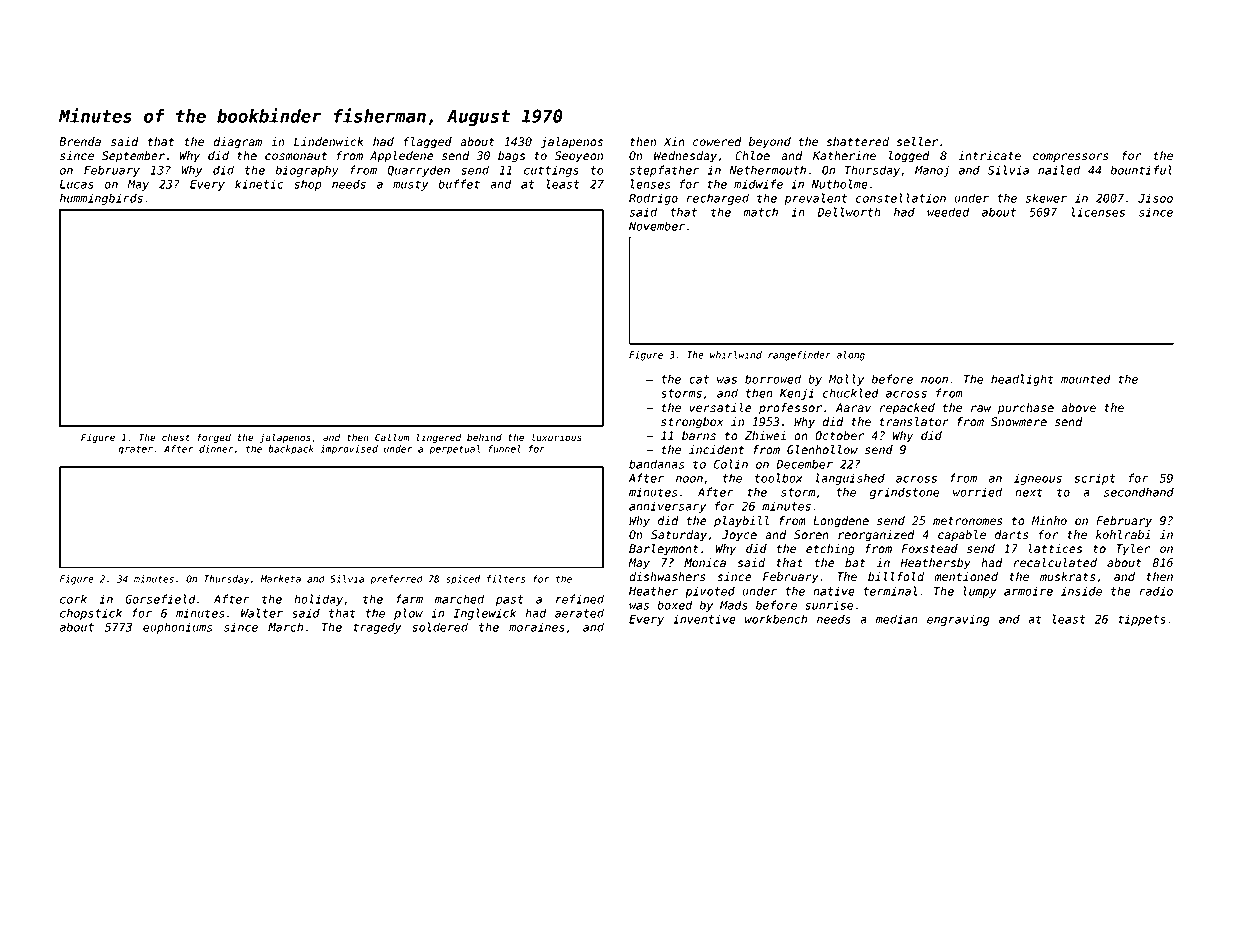  I want to click on recharged, so click(718, 199).
